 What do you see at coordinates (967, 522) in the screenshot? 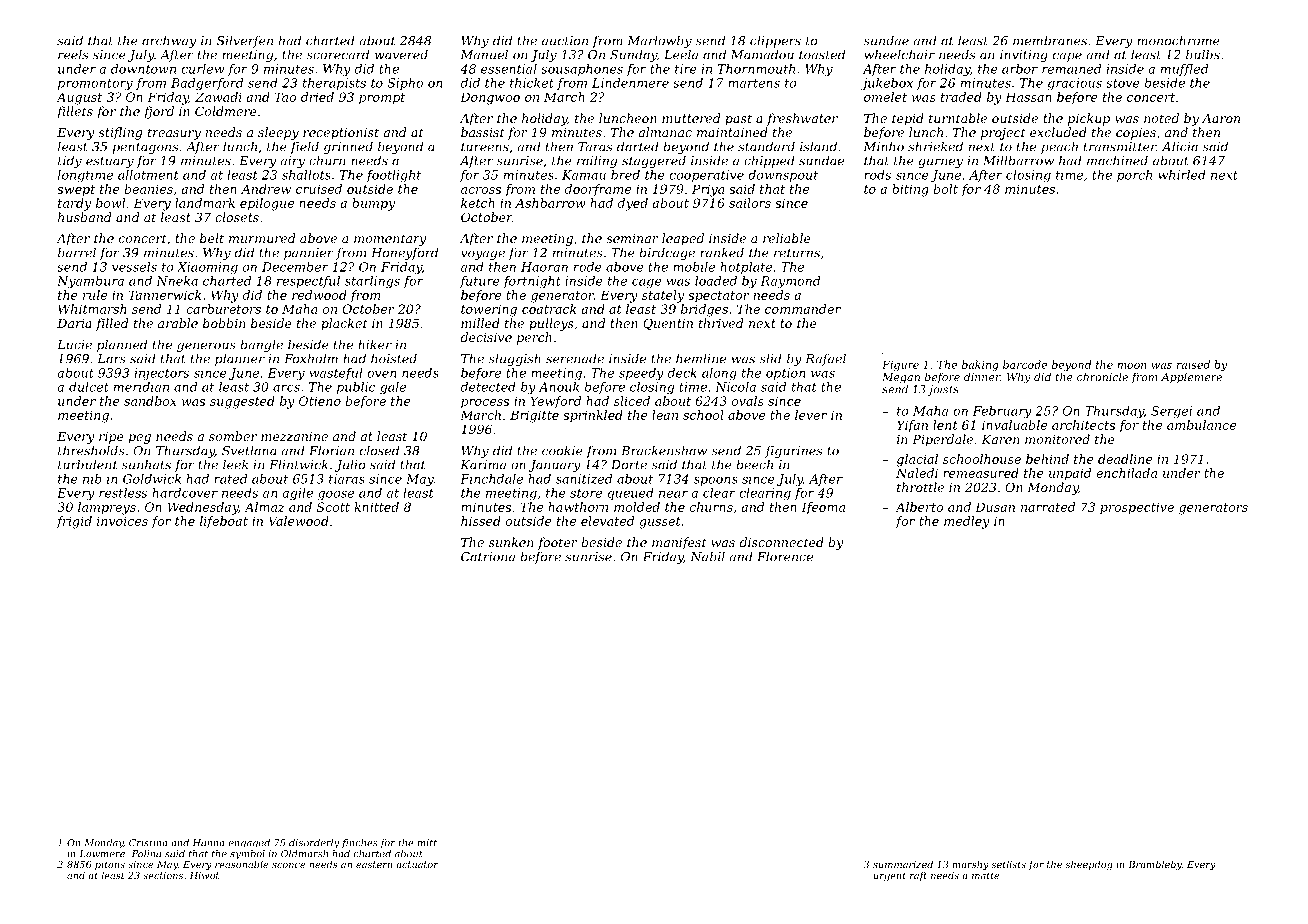
I see `medley` at bounding box center [967, 522].
